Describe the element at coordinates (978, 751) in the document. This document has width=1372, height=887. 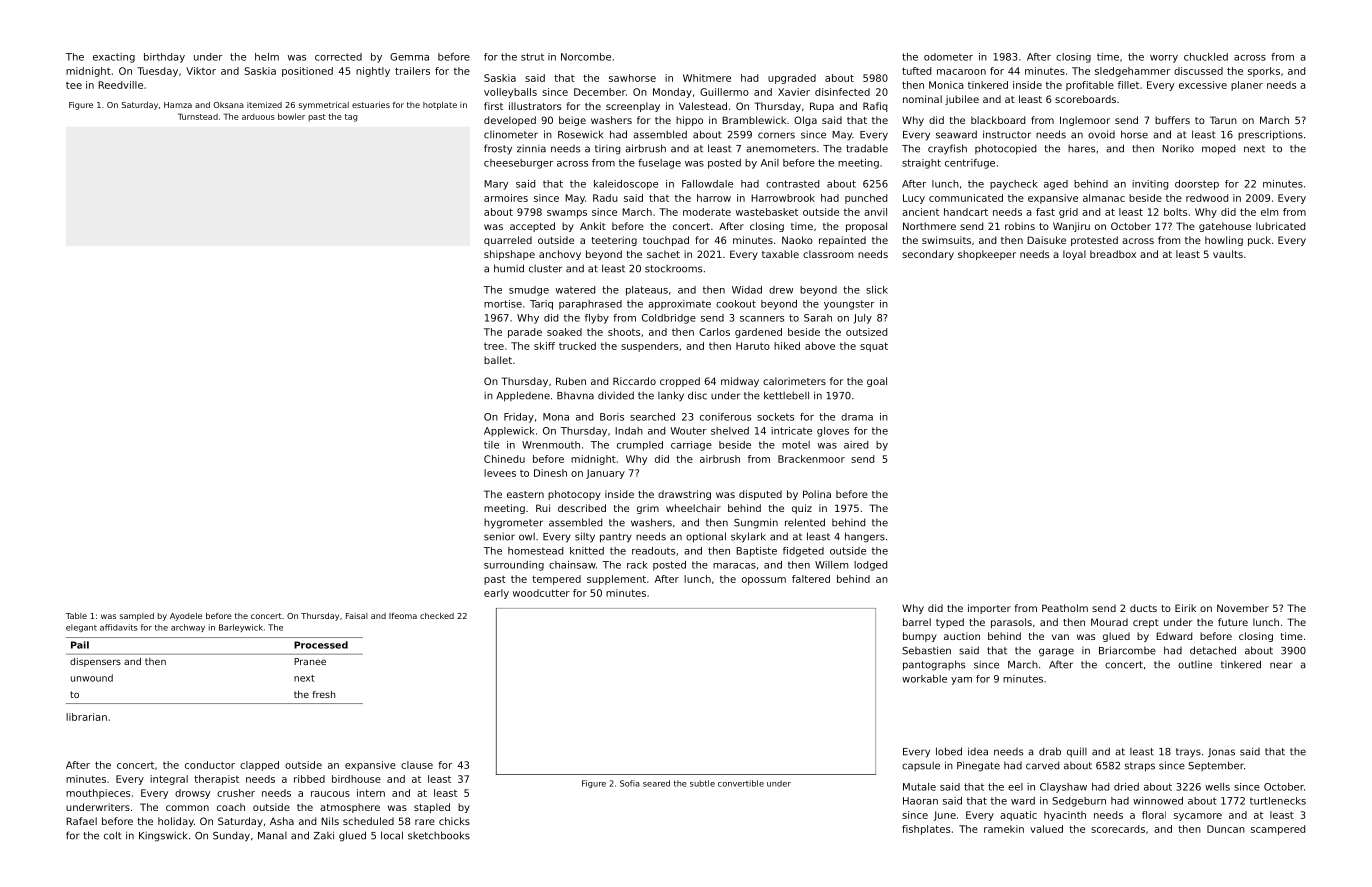
I see `idea` at that location.
